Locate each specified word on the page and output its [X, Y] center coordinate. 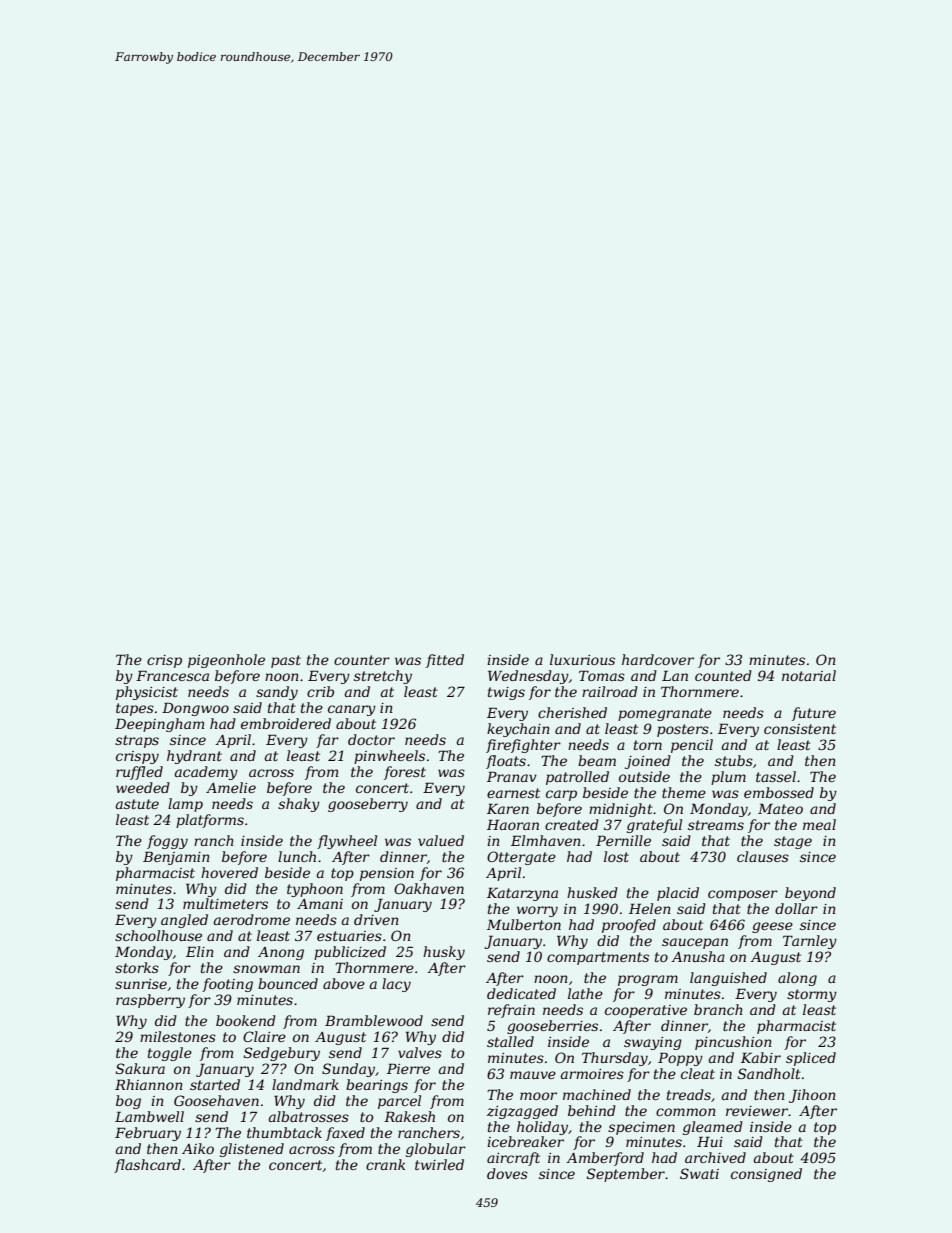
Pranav [512, 776]
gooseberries [552, 1027]
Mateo [780, 808]
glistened [252, 1150]
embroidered [286, 723]
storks [137, 967]
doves [507, 1173]
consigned [766, 1175]
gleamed [713, 1128]
